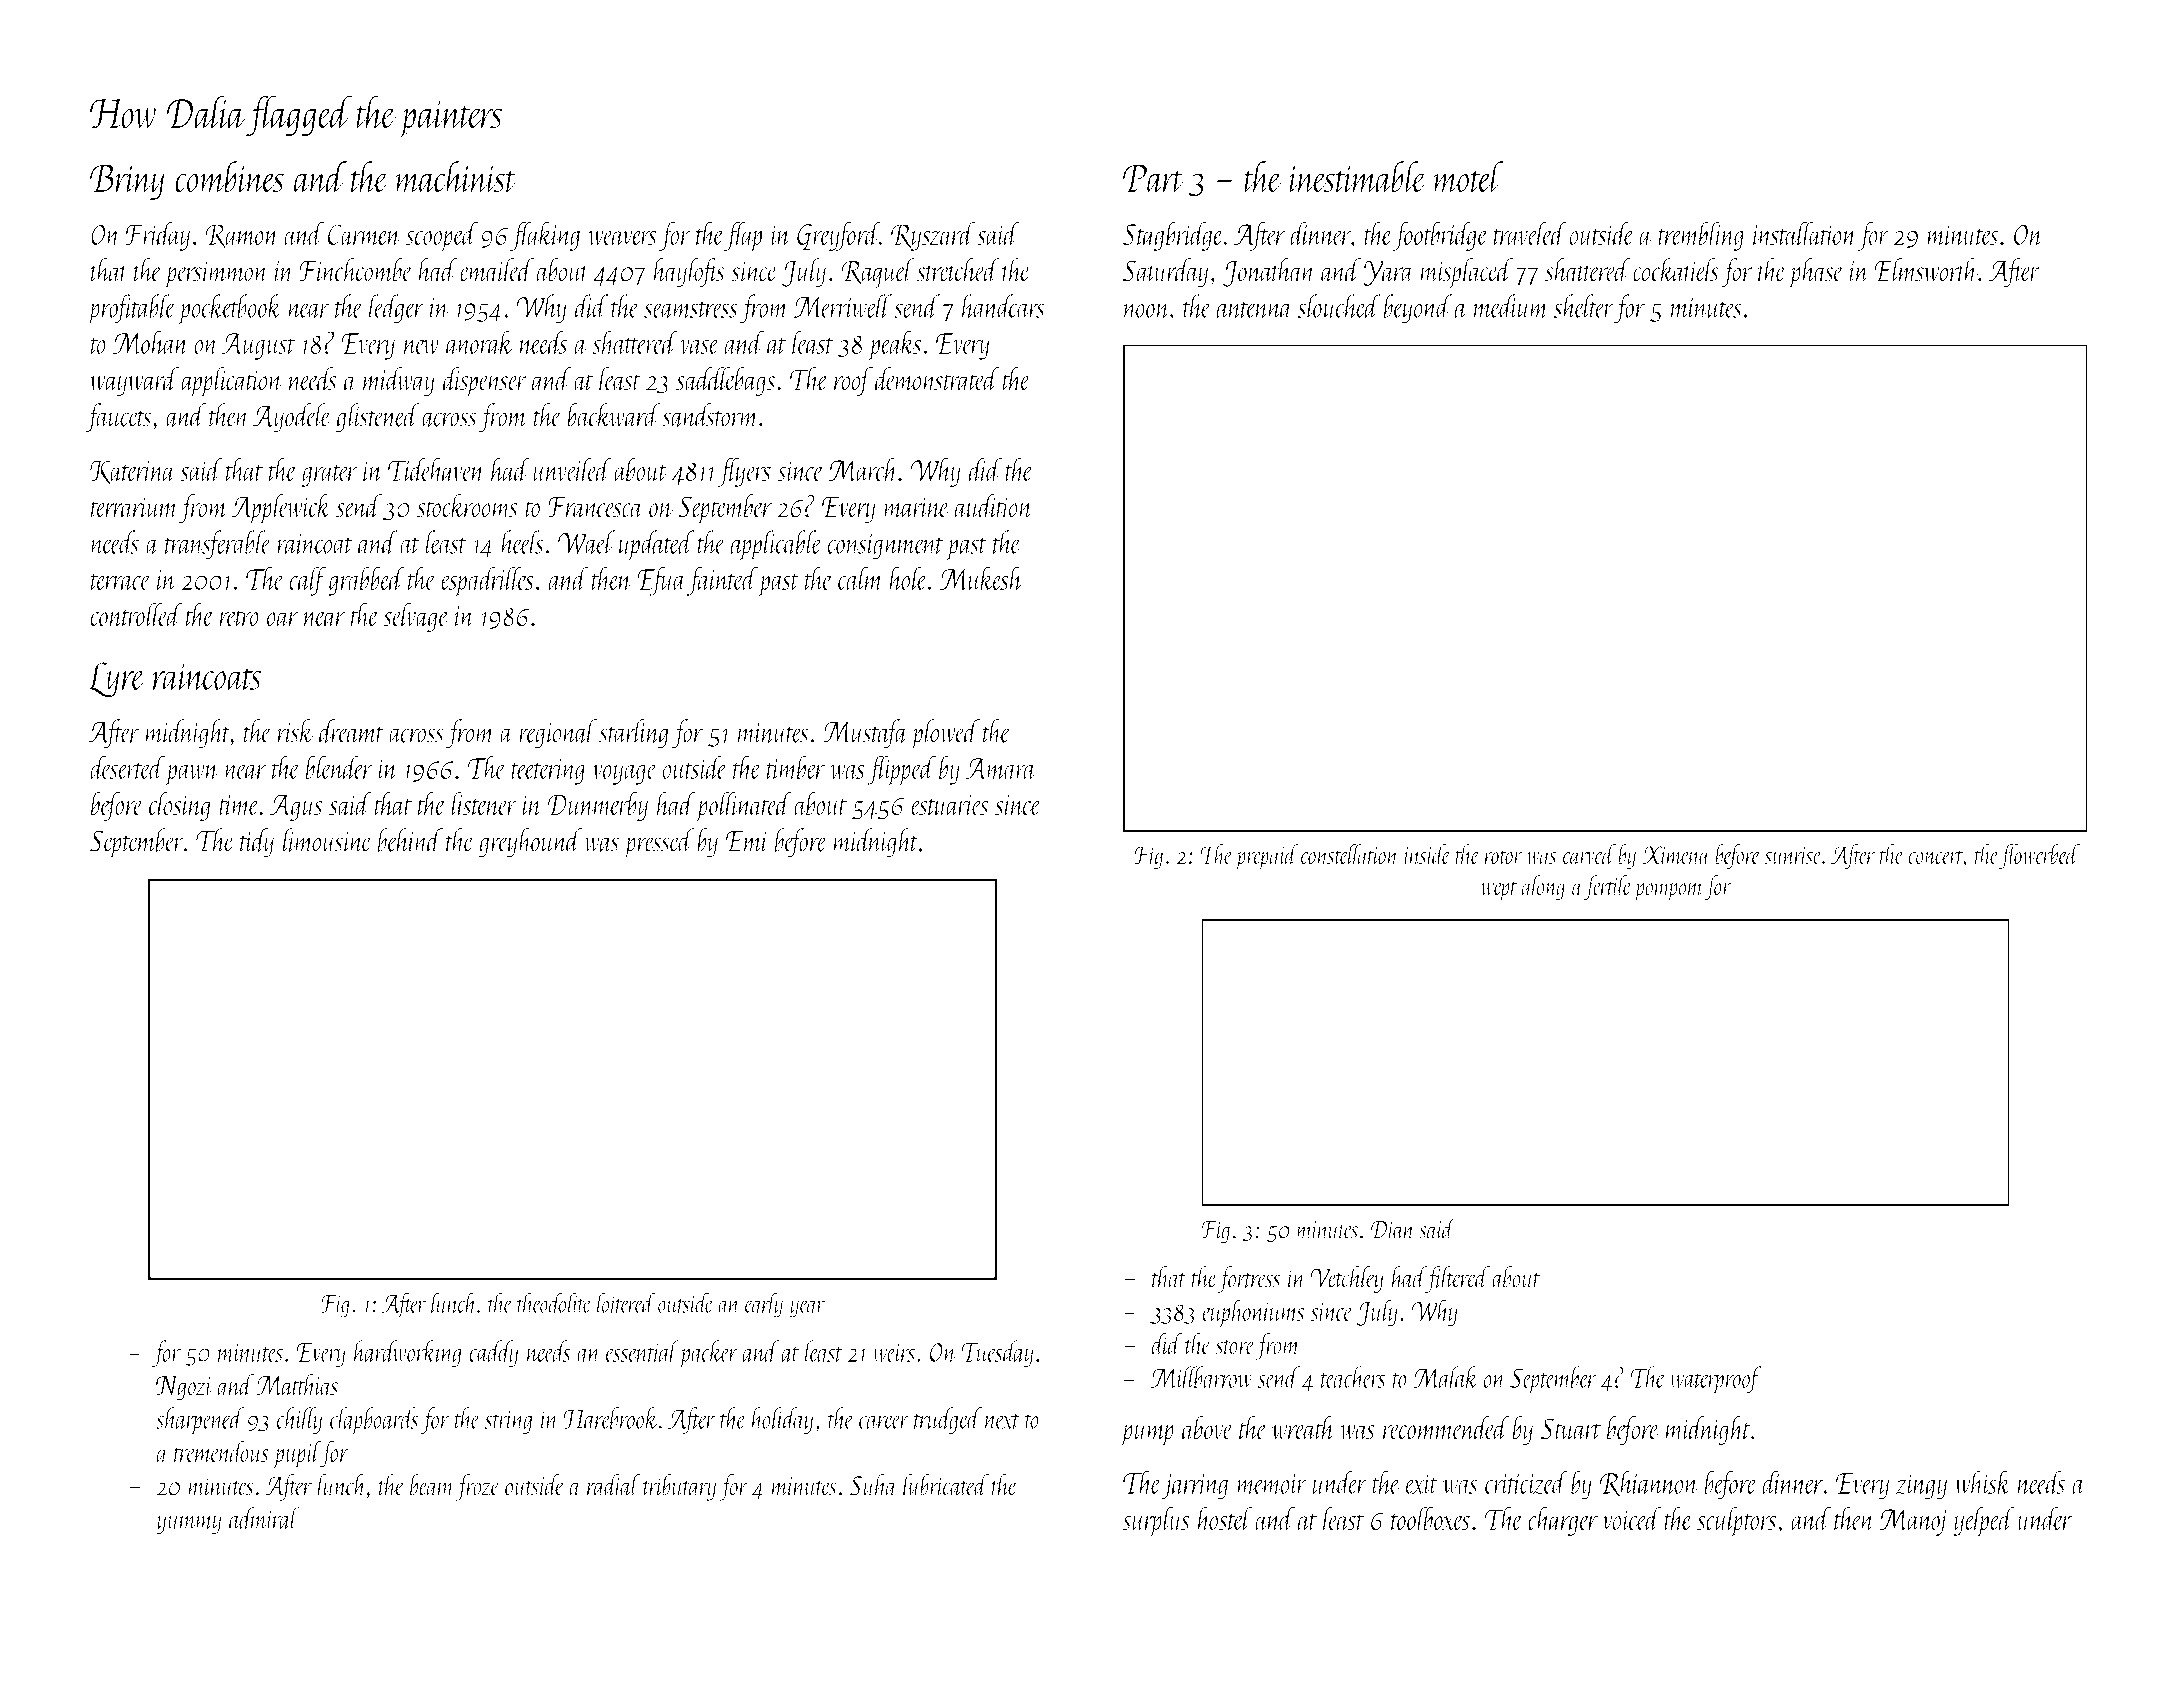 This document has width=2178, height=1683. Describe the element at coordinates (680, 1487) in the document. I see `tributary` at that location.
